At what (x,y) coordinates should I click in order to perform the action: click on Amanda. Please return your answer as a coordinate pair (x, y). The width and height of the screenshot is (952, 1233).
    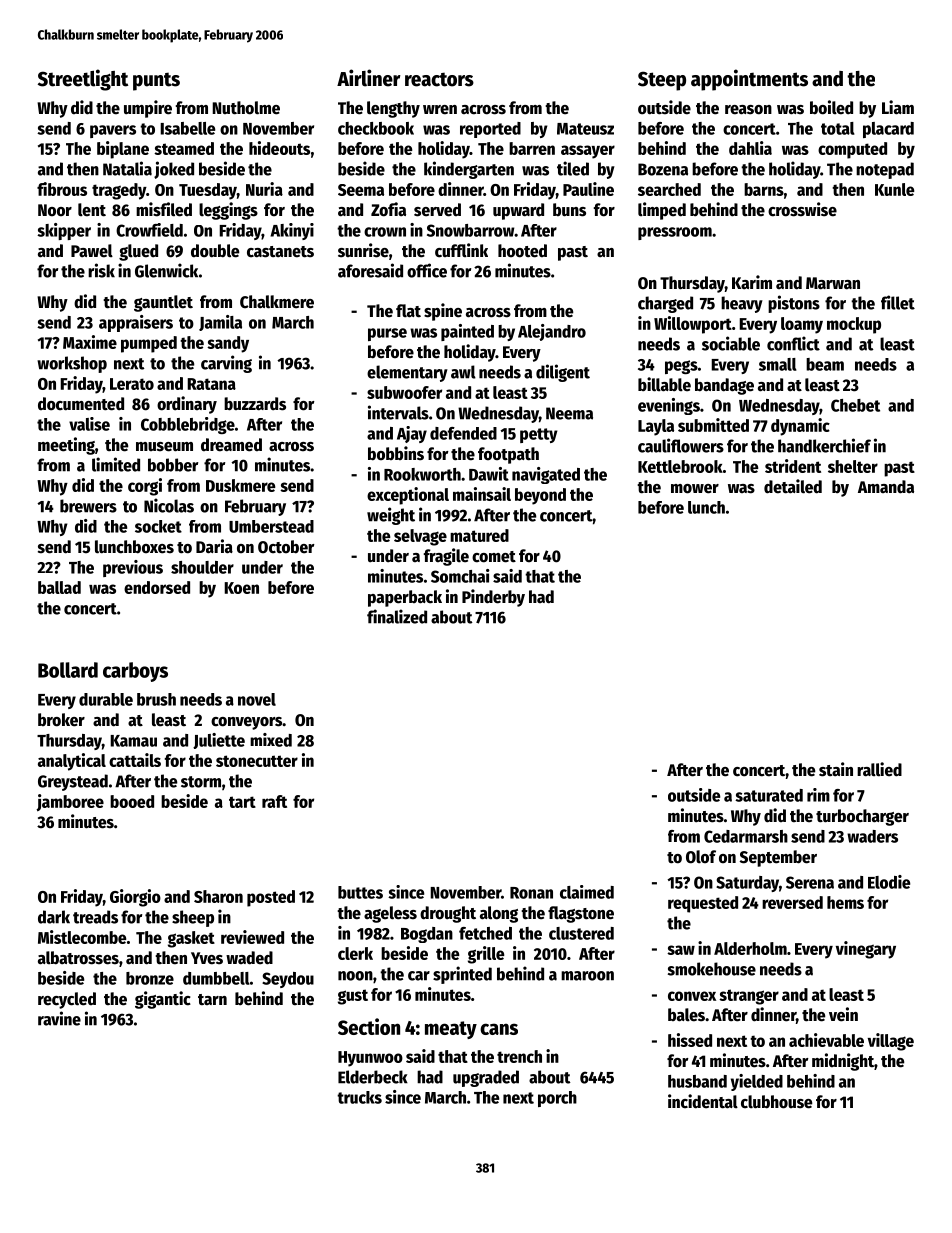
    Looking at the image, I should click on (886, 487).
